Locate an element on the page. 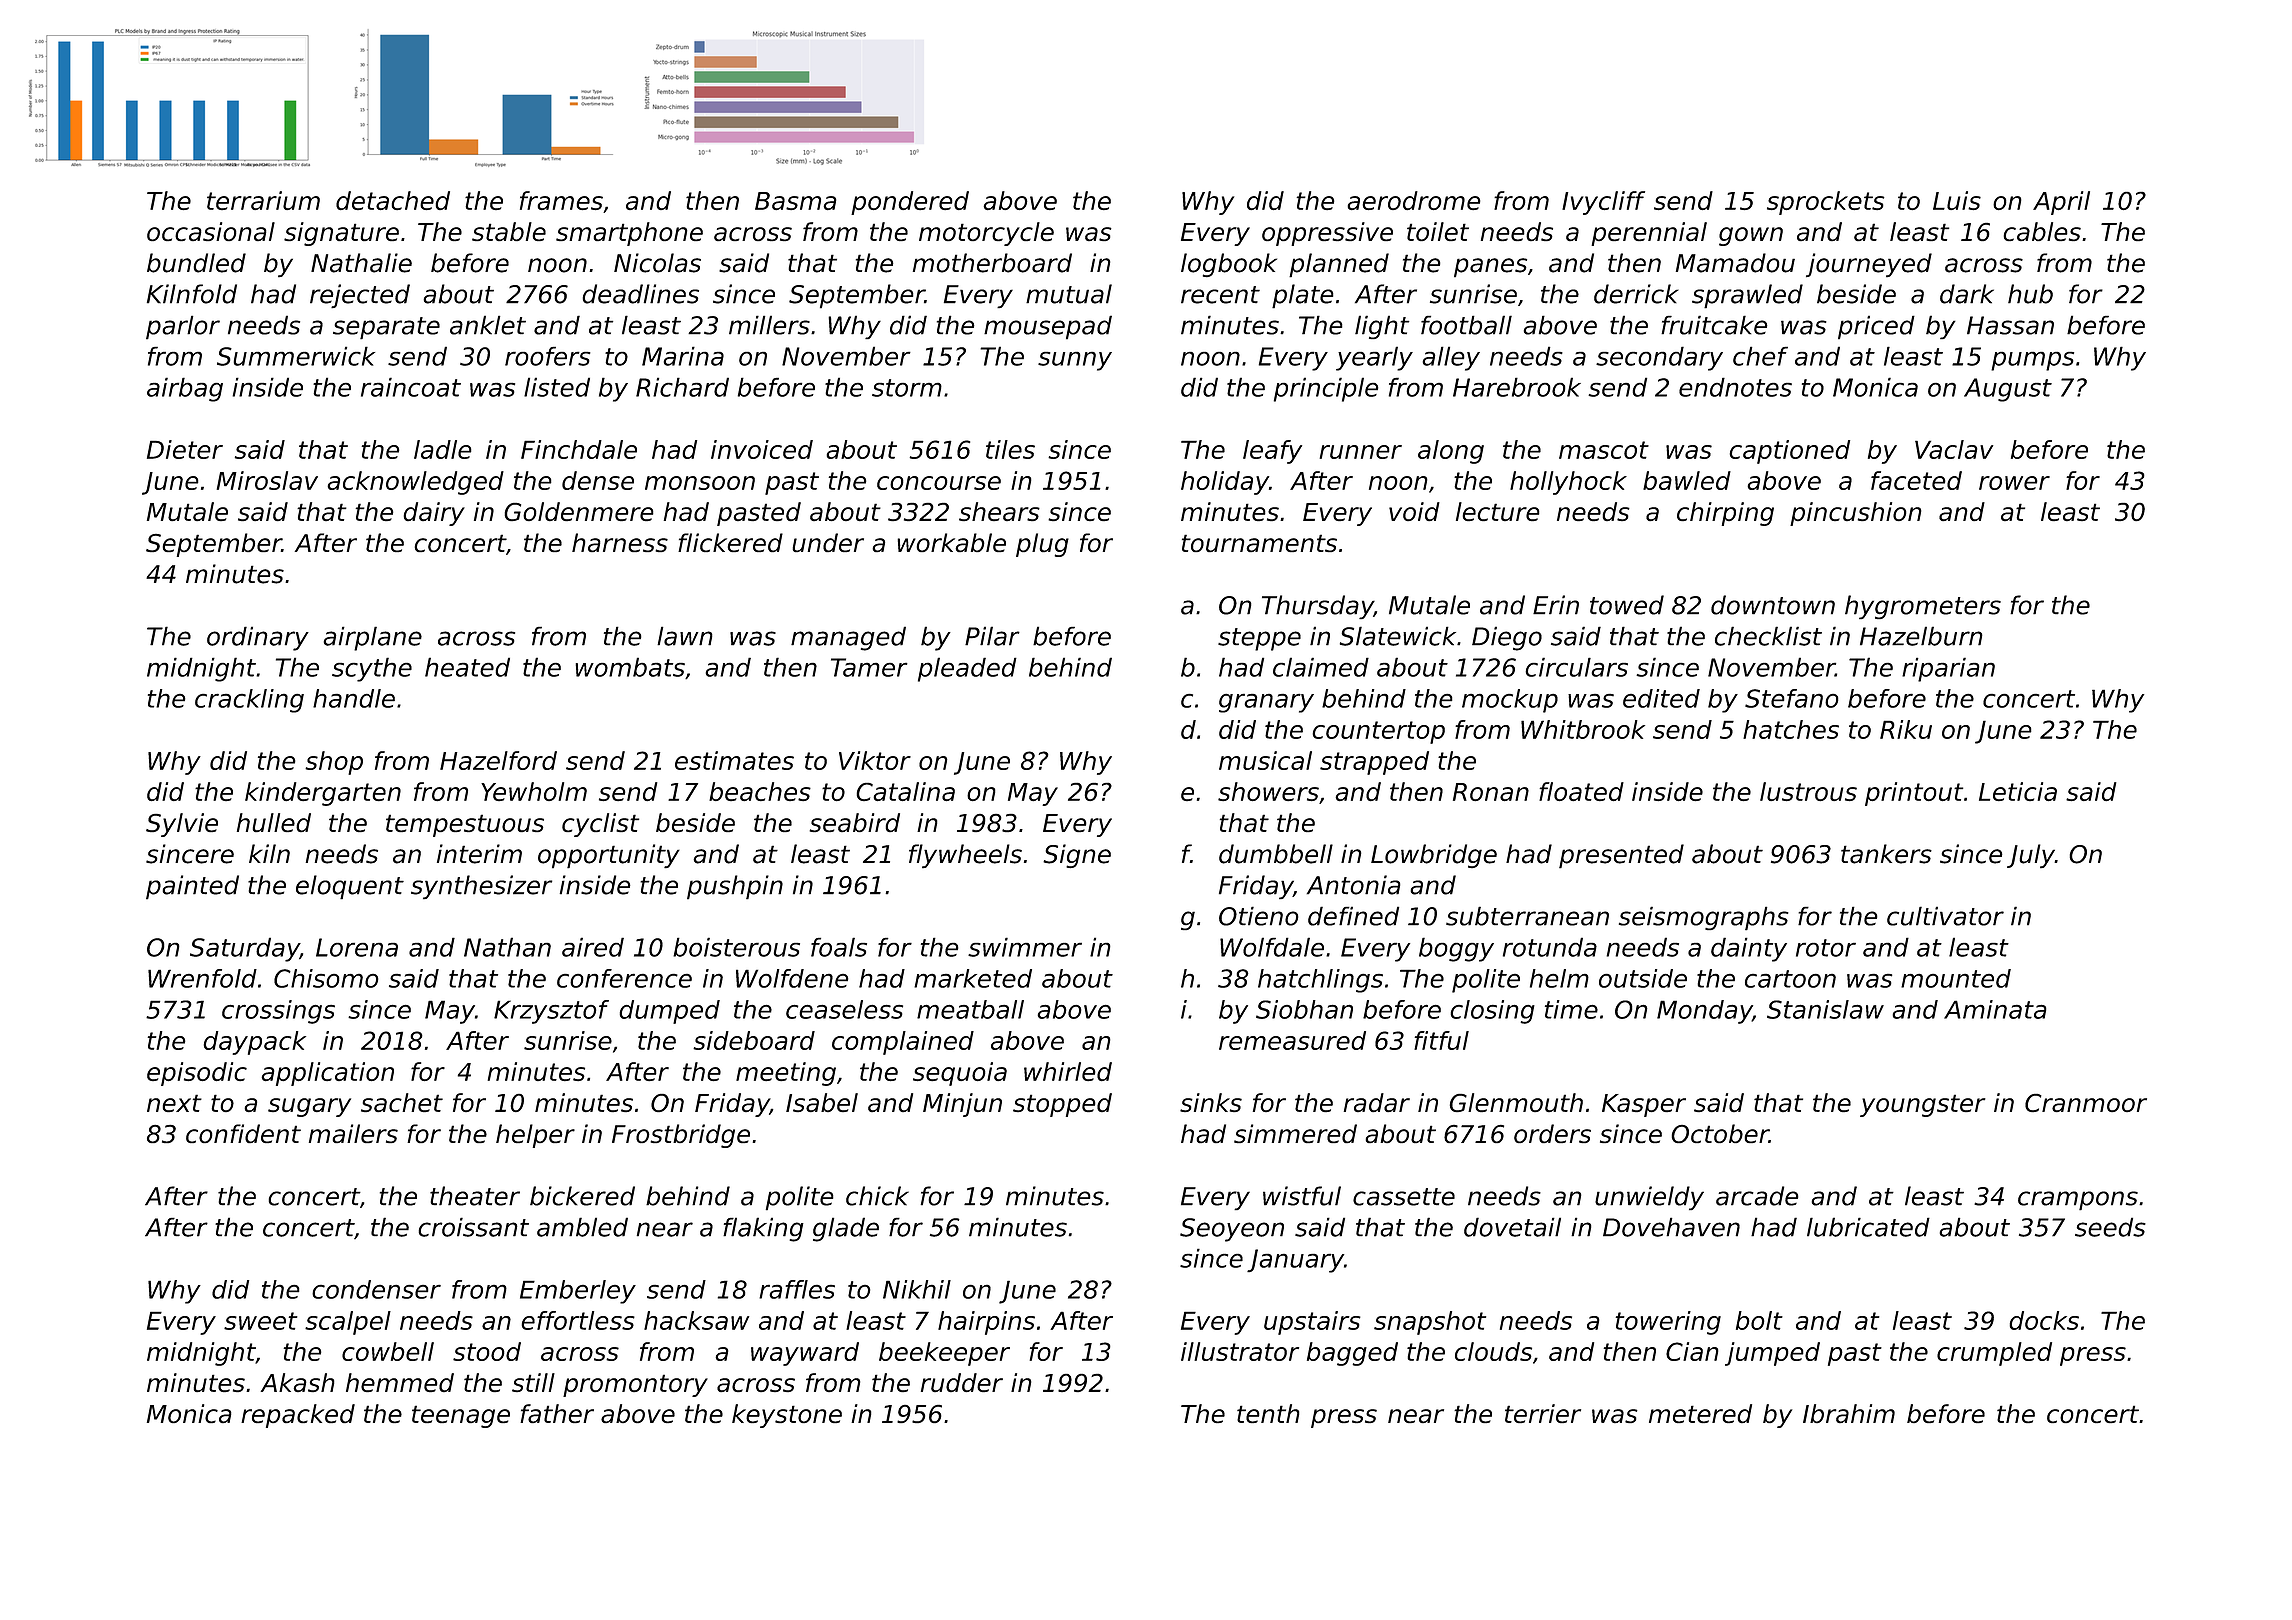  chef is located at coordinates (1760, 356).
